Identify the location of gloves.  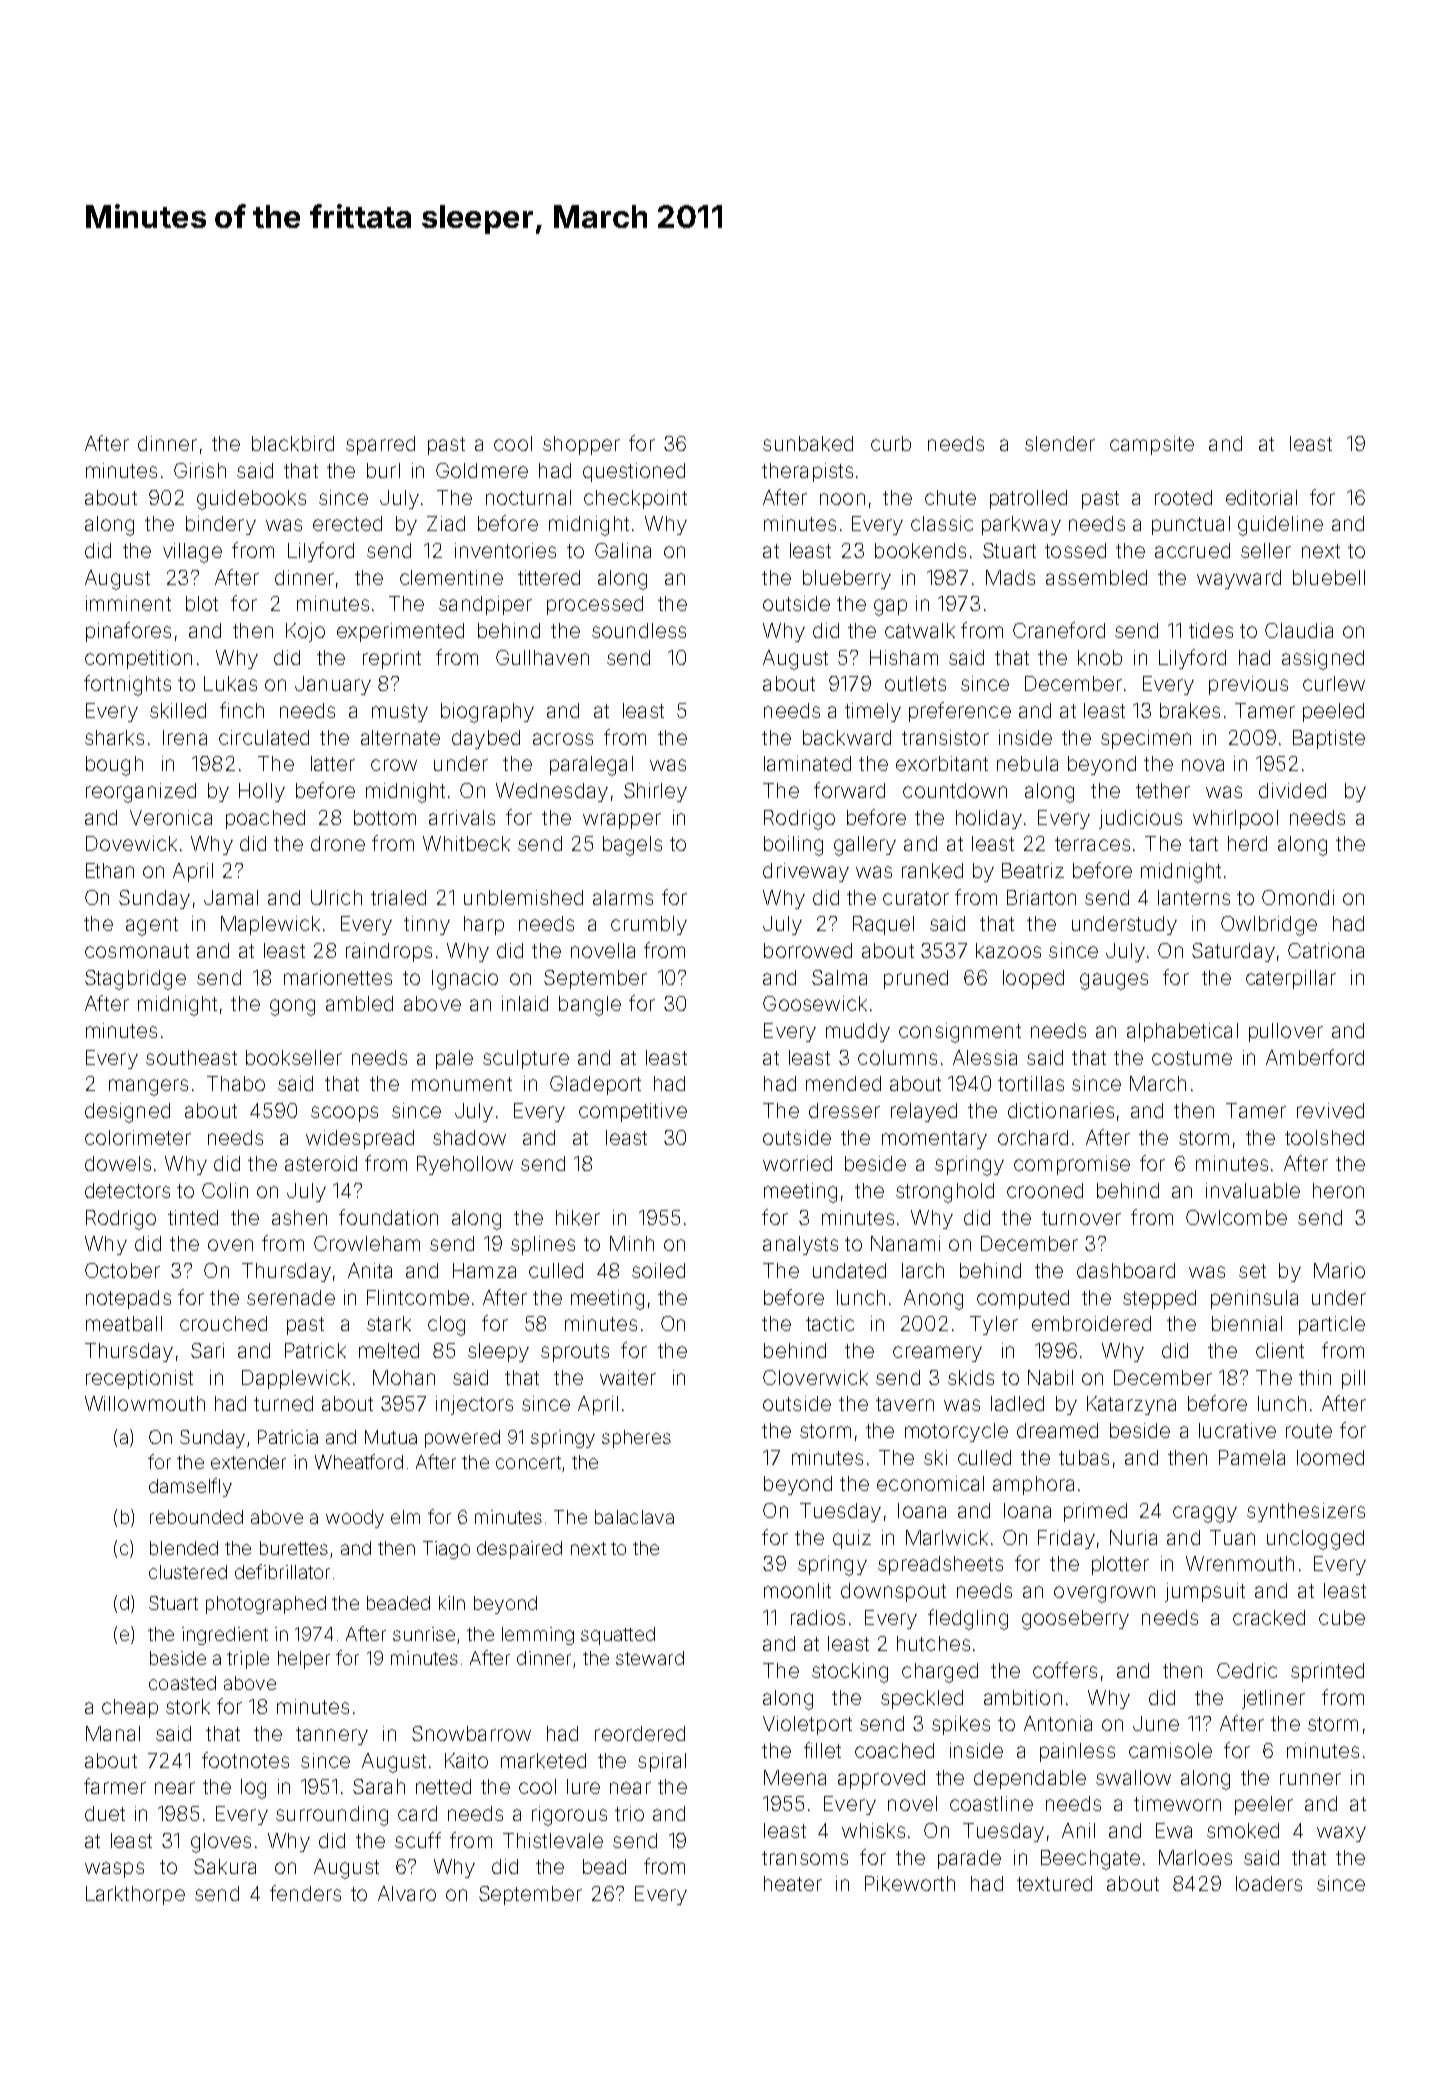
(221, 1843).
